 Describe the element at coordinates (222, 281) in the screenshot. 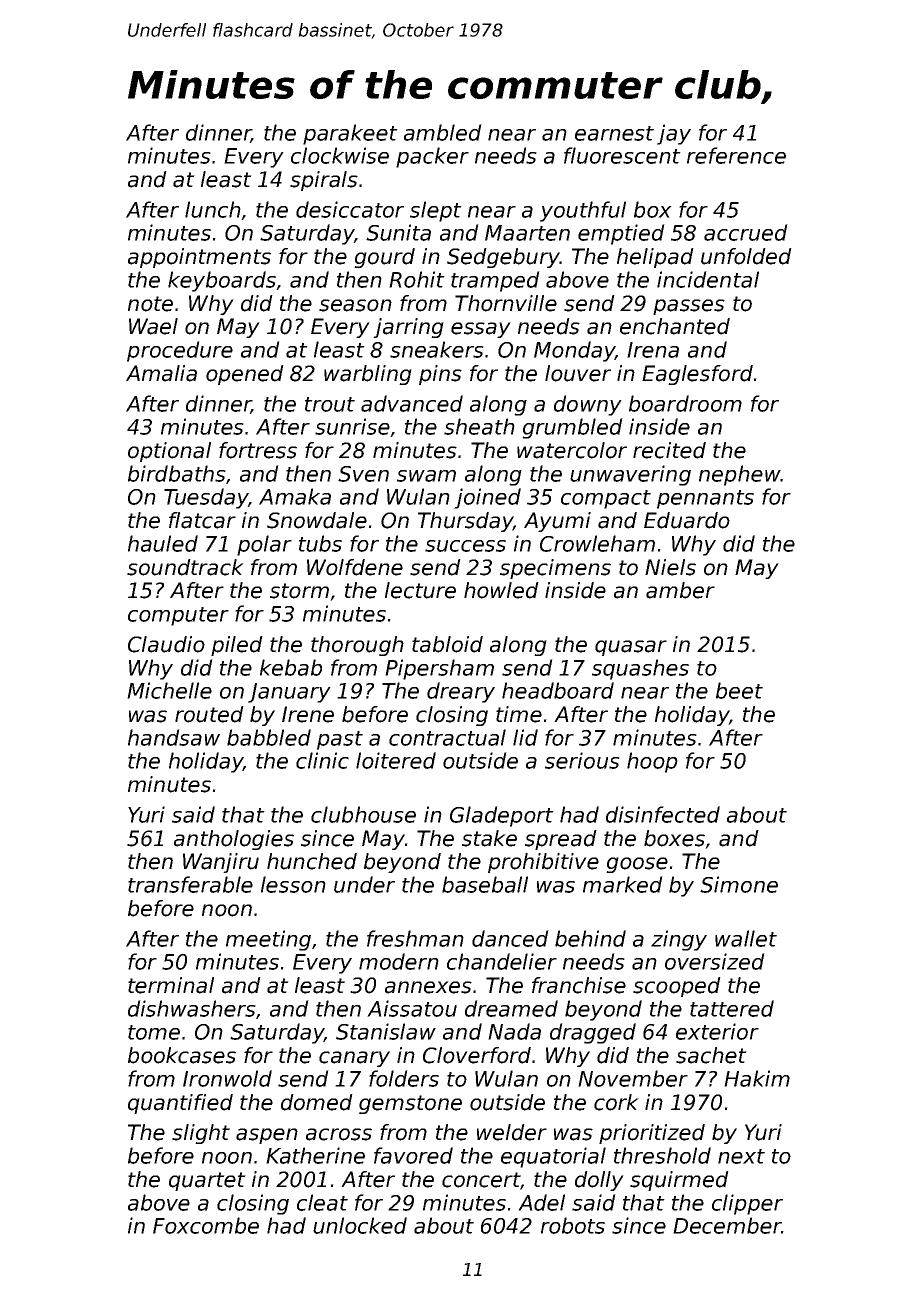

I see `keyboards` at that location.
